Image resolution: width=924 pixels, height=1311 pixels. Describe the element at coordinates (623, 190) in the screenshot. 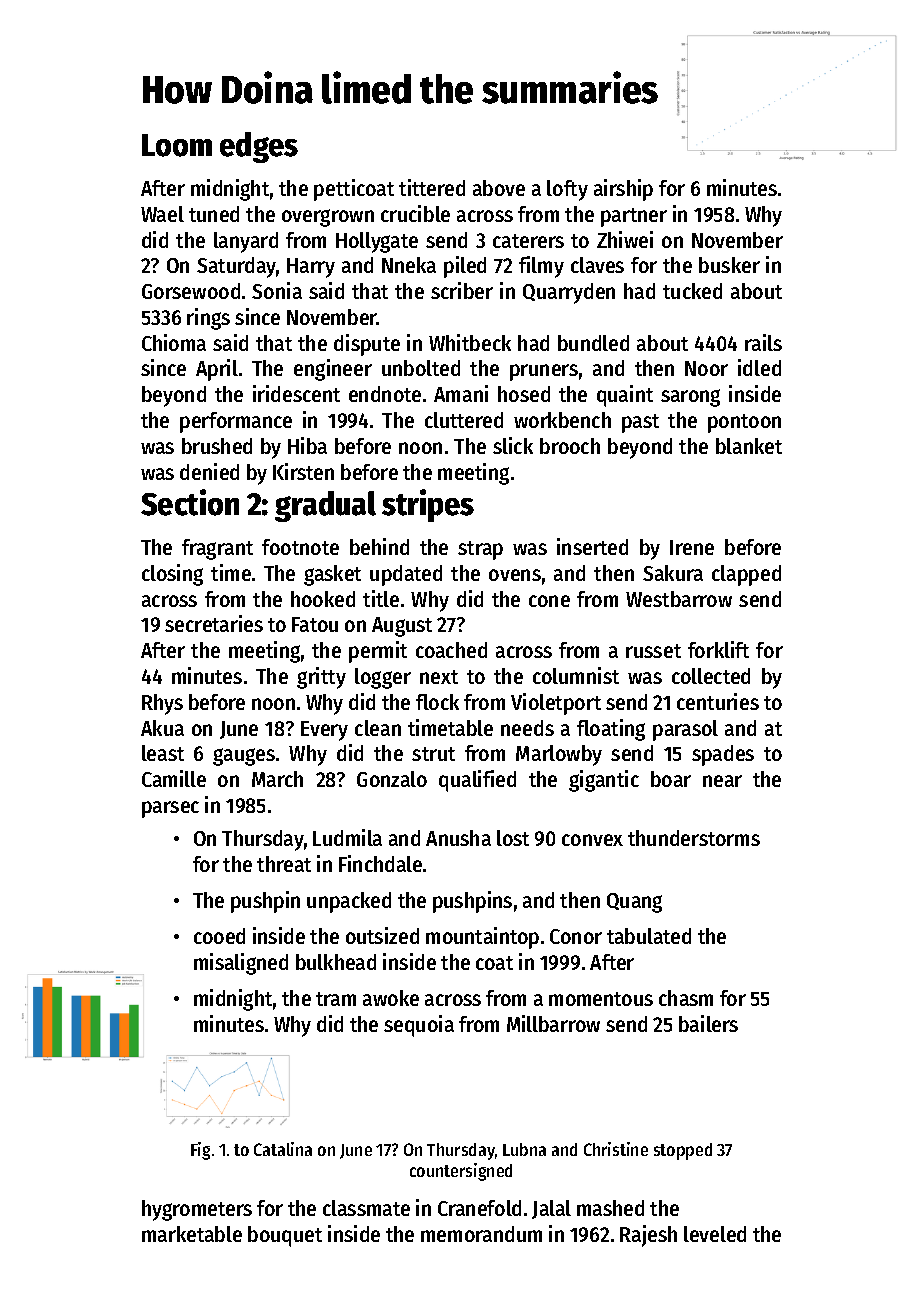

I see `airship` at that location.
